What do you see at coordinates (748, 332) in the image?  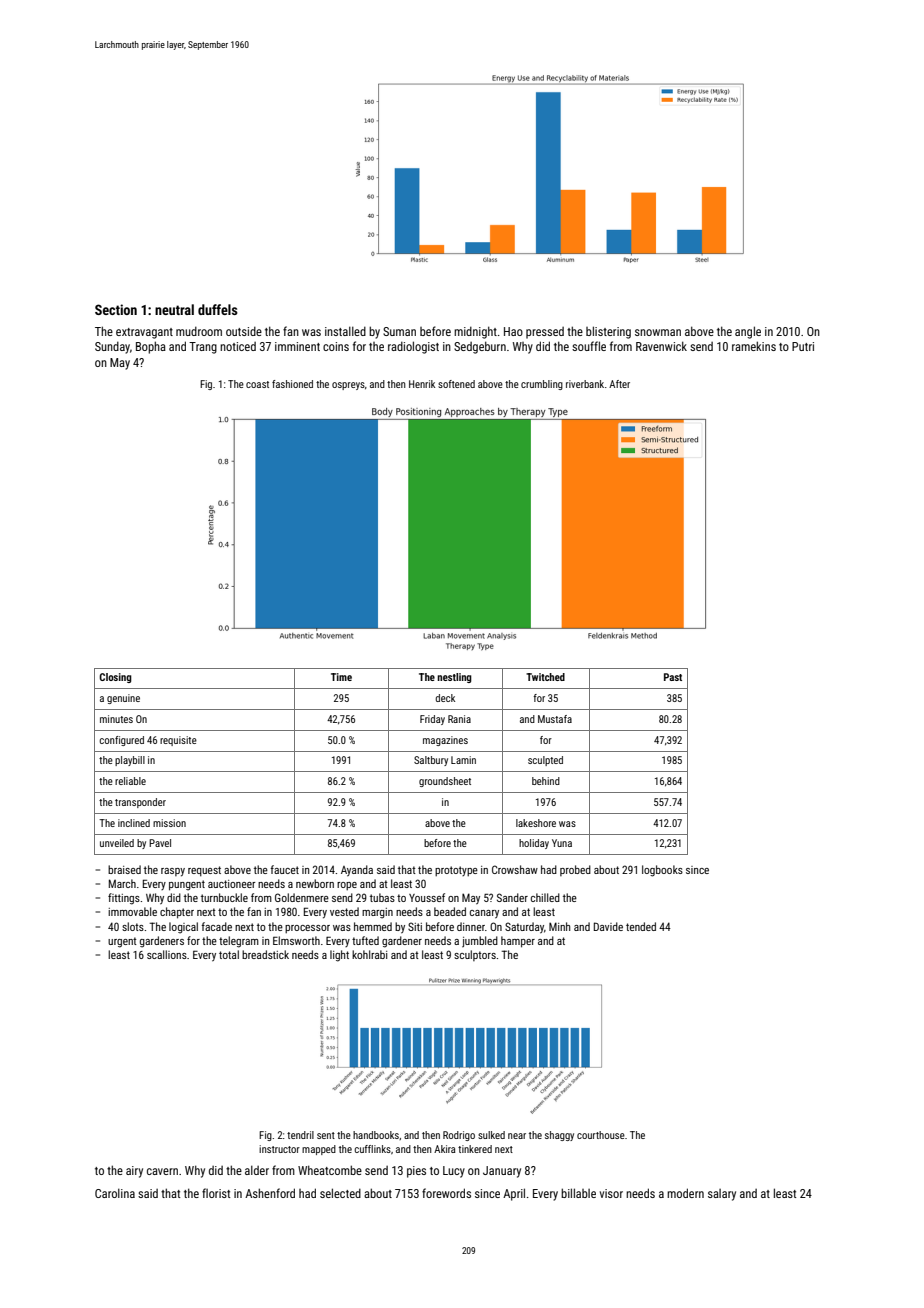 I see `angle` at bounding box center [748, 332].
